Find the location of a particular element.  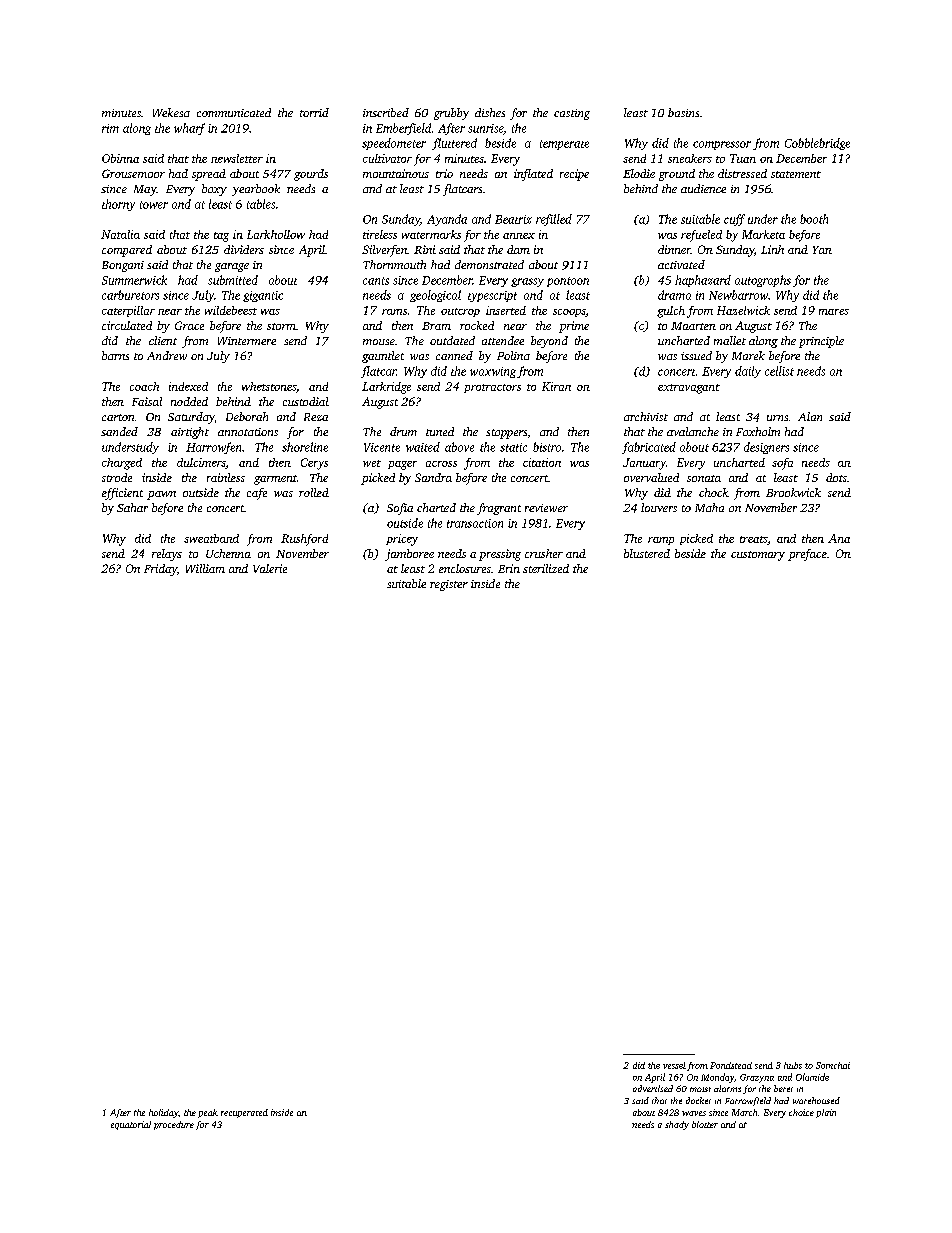

shoreline is located at coordinates (305, 447).
